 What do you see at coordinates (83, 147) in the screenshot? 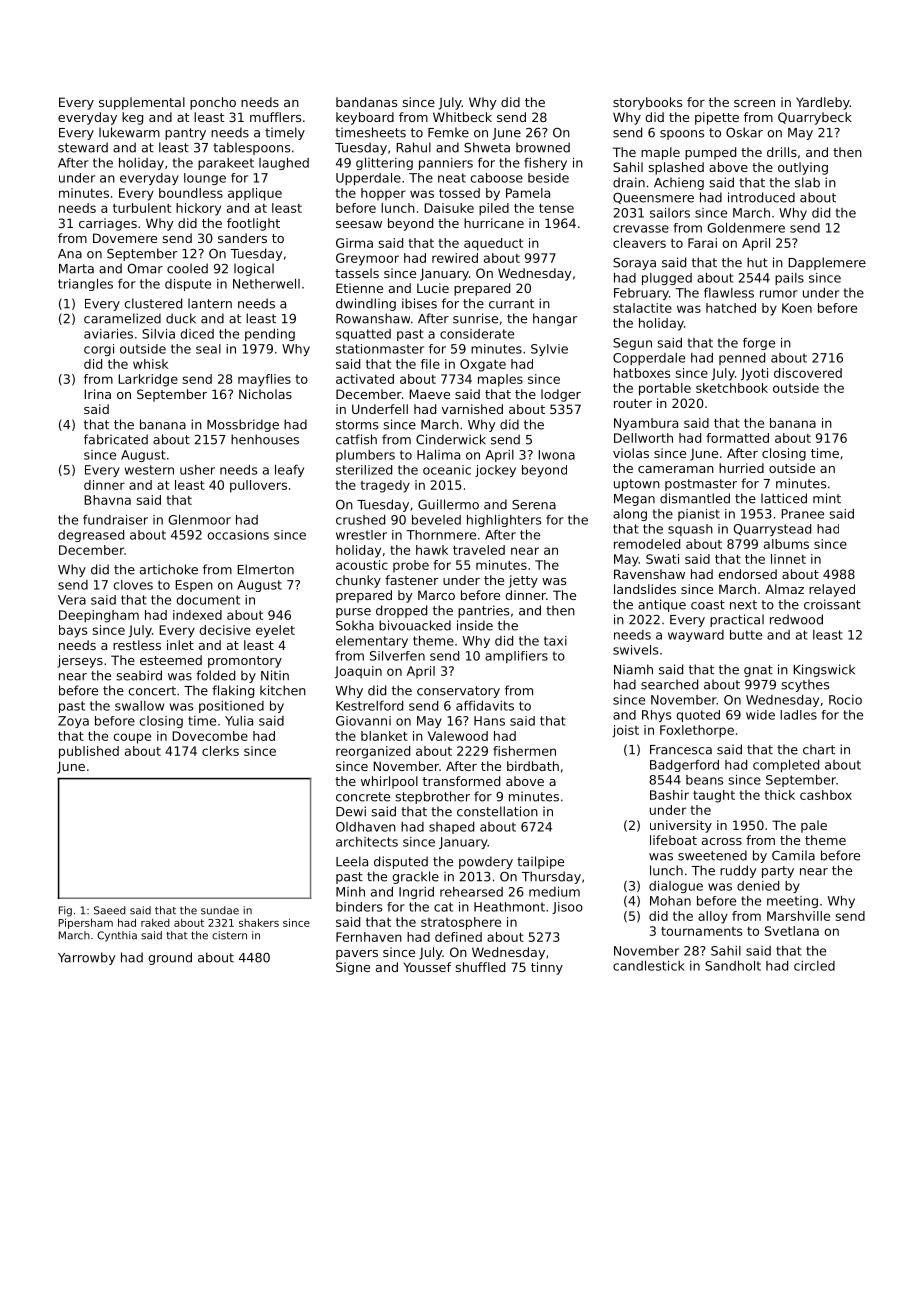
I see `steward` at bounding box center [83, 147].
